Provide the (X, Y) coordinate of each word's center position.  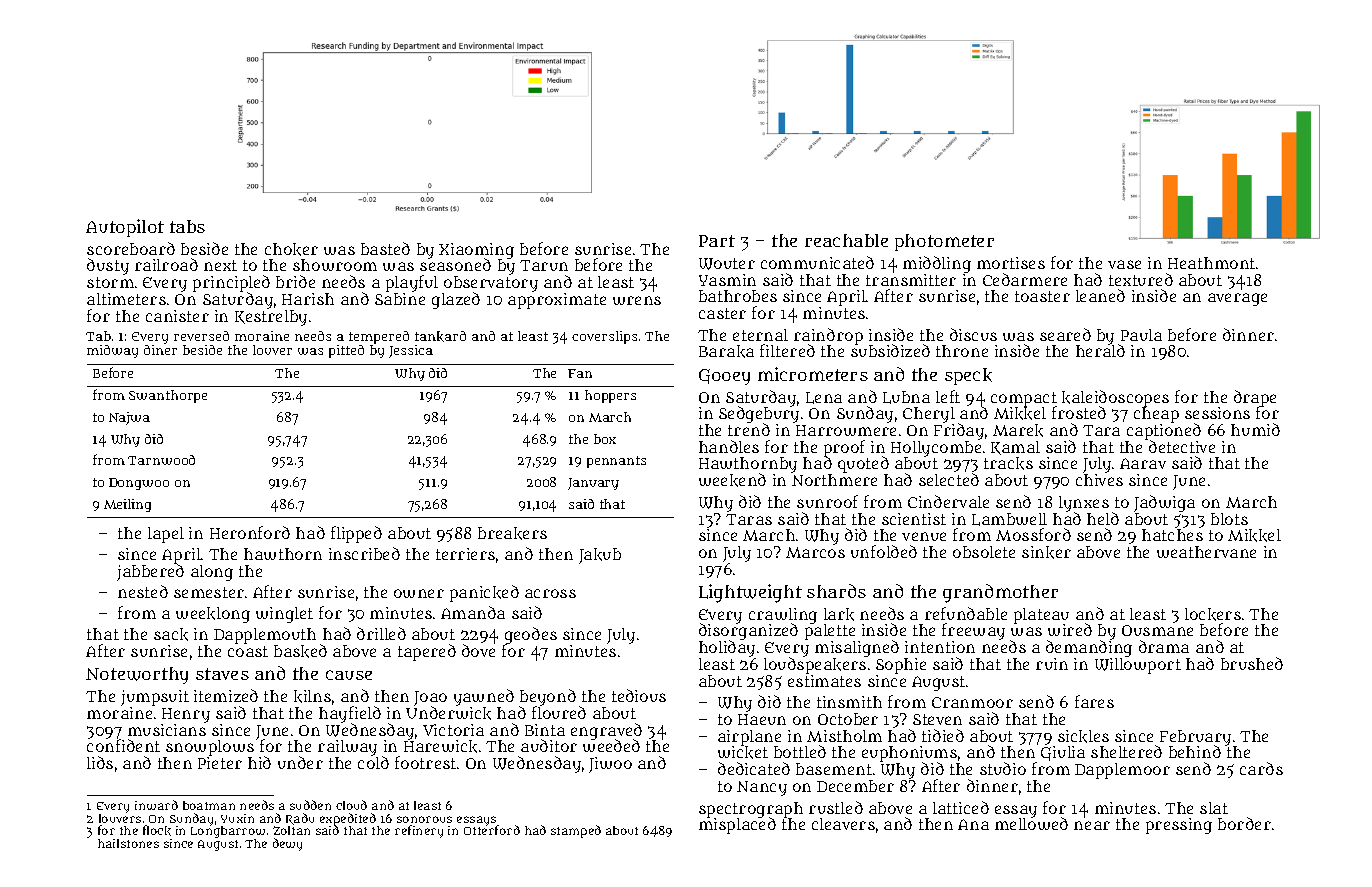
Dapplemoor (1122, 771)
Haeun (762, 719)
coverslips (604, 337)
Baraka (726, 351)
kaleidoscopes (1115, 398)
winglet (284, 615)
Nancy (762, 788)
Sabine (400, 299)
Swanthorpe (168, 396)
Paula (1141, 335)
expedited (348, 819)
